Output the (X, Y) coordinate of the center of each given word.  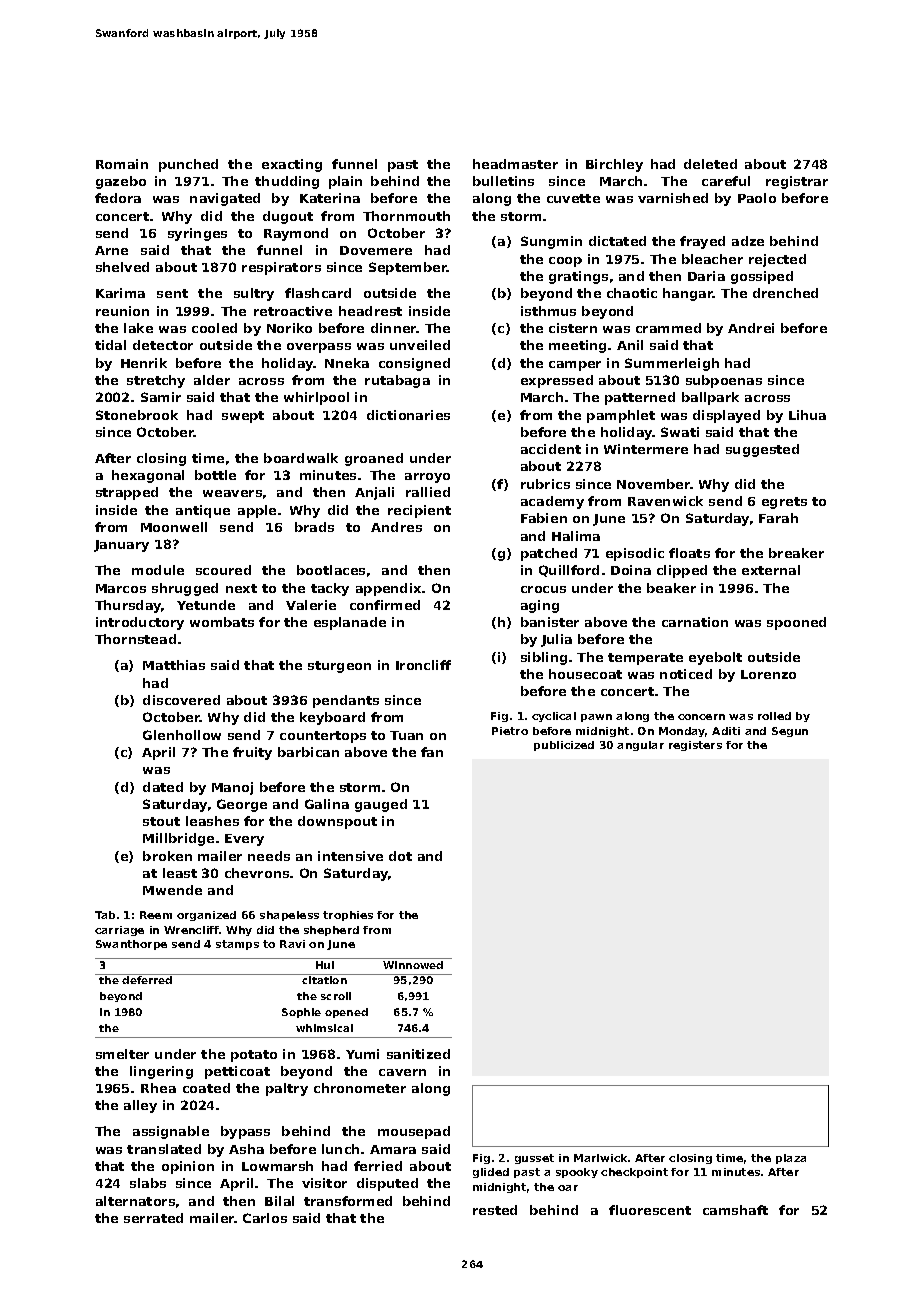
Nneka (347, 363)
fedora (118, 198)
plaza (791, 1159)
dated (163, 787)
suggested (762, 450)
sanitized (418, 1054)
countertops (323, 737)
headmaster (515, 164)
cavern (402, 1072)
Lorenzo (768, 674)
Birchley (614, 165)
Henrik (144, 363)
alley (140, 1106)
